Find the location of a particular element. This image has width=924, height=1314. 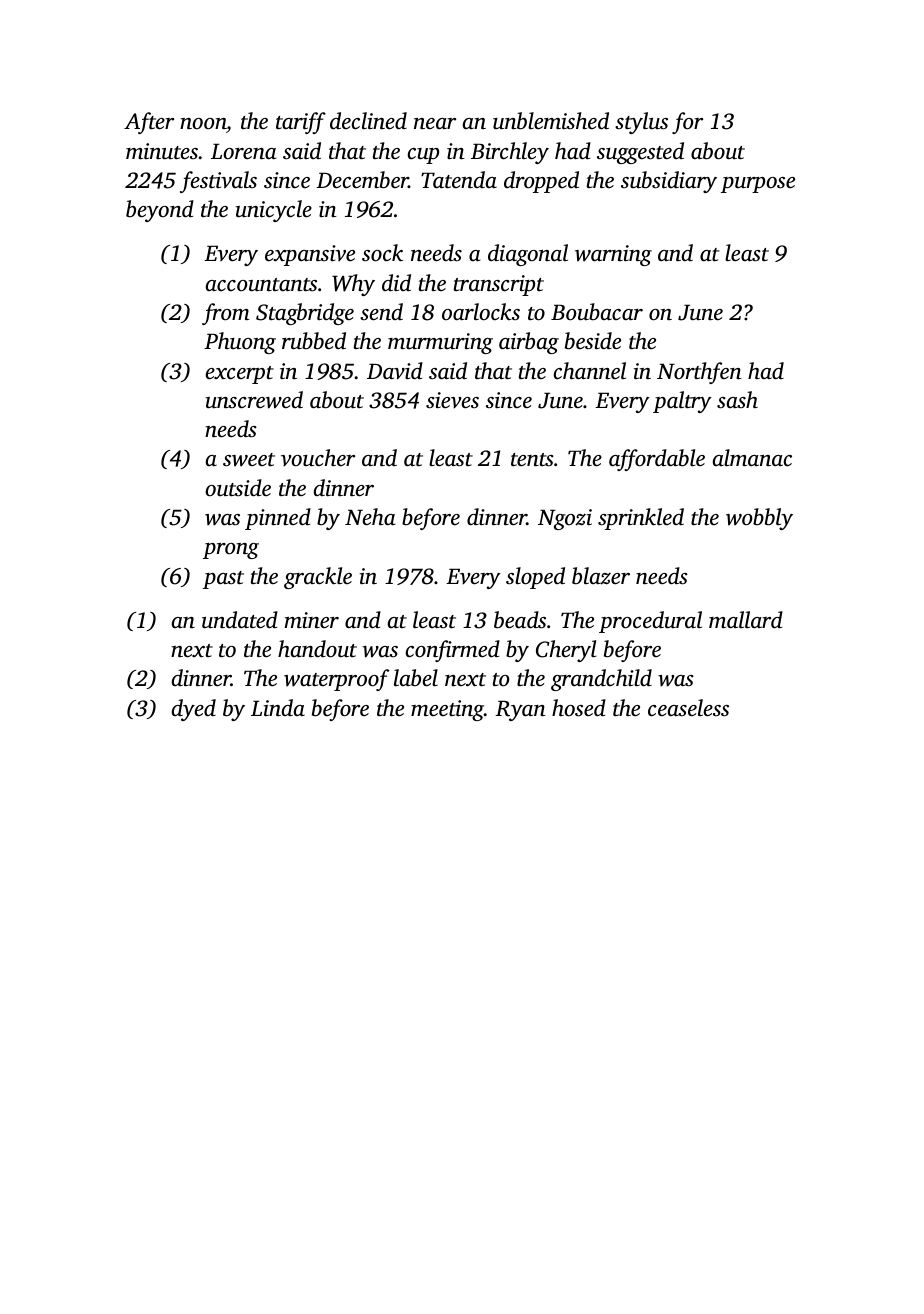

meeting is located at coordinates (447, 710).
